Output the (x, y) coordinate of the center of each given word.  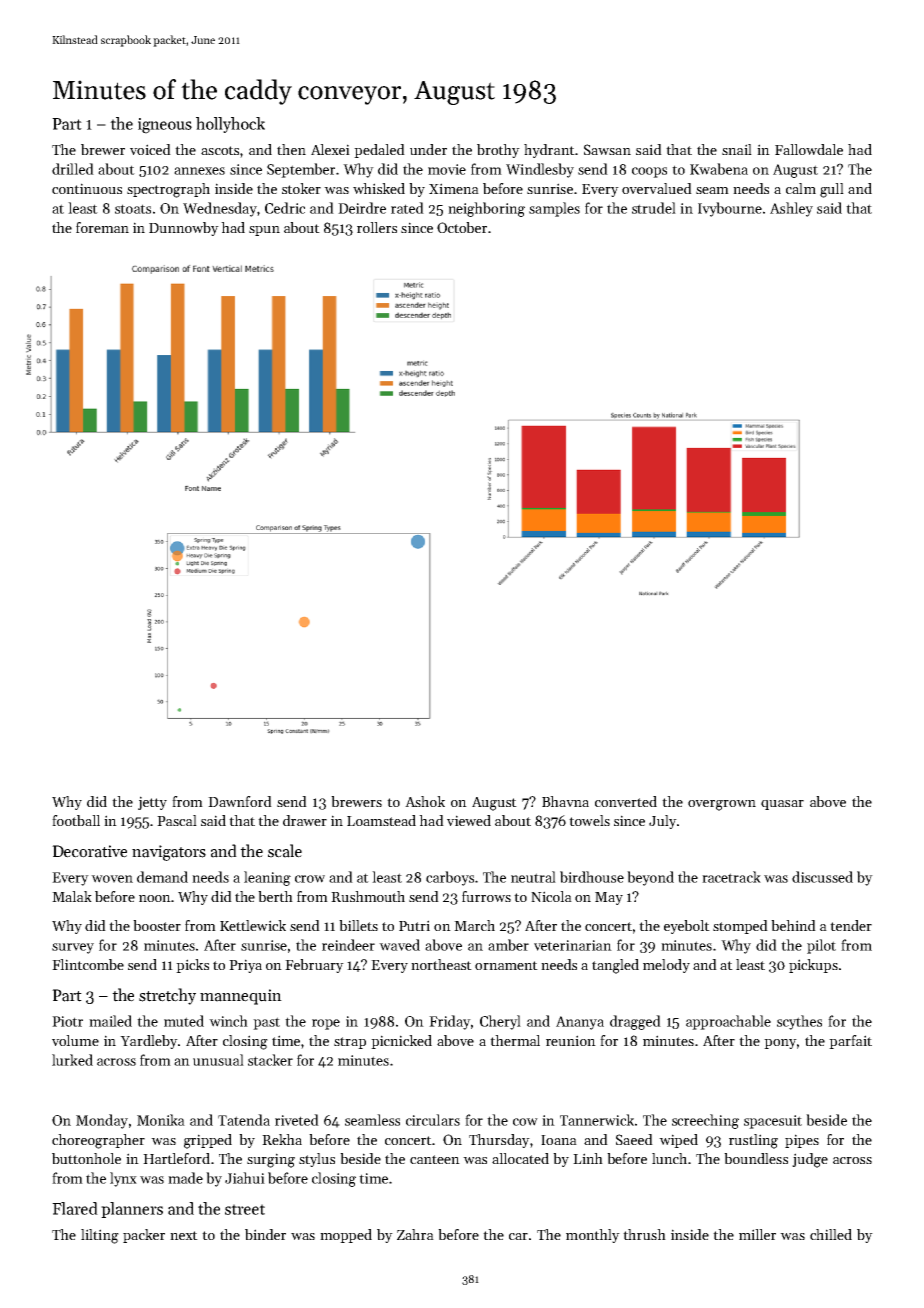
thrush (644, 1234)
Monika (161, 1120)
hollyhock (230, 125)
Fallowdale (809, 149)
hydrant (549, 151)
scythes (799, 1022)
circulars (433, 1120)
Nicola (551, 896)
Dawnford (240, 801)
